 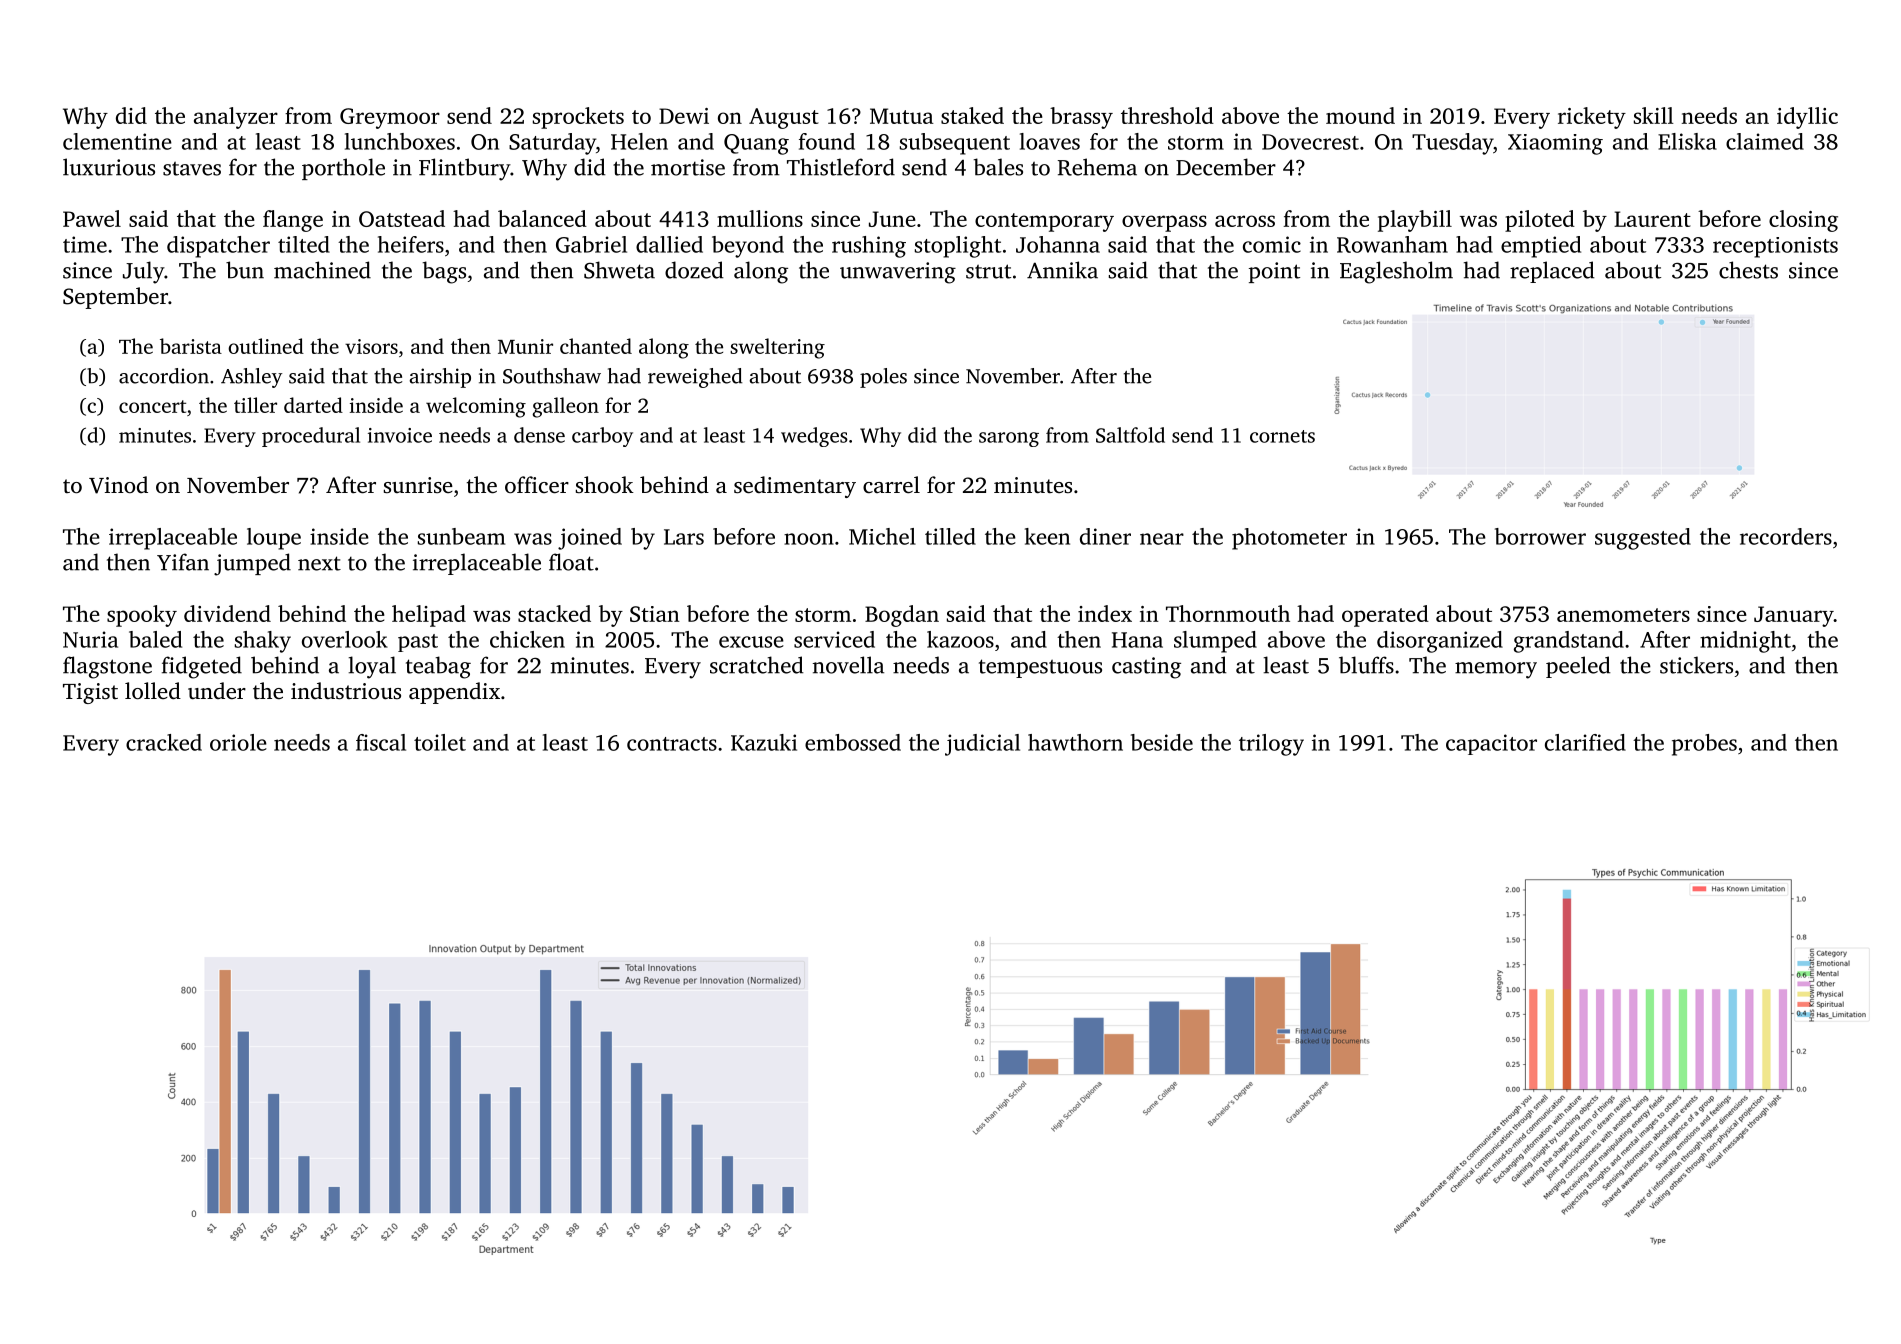 I want to click on procedural, so click(x=311, y=437).
